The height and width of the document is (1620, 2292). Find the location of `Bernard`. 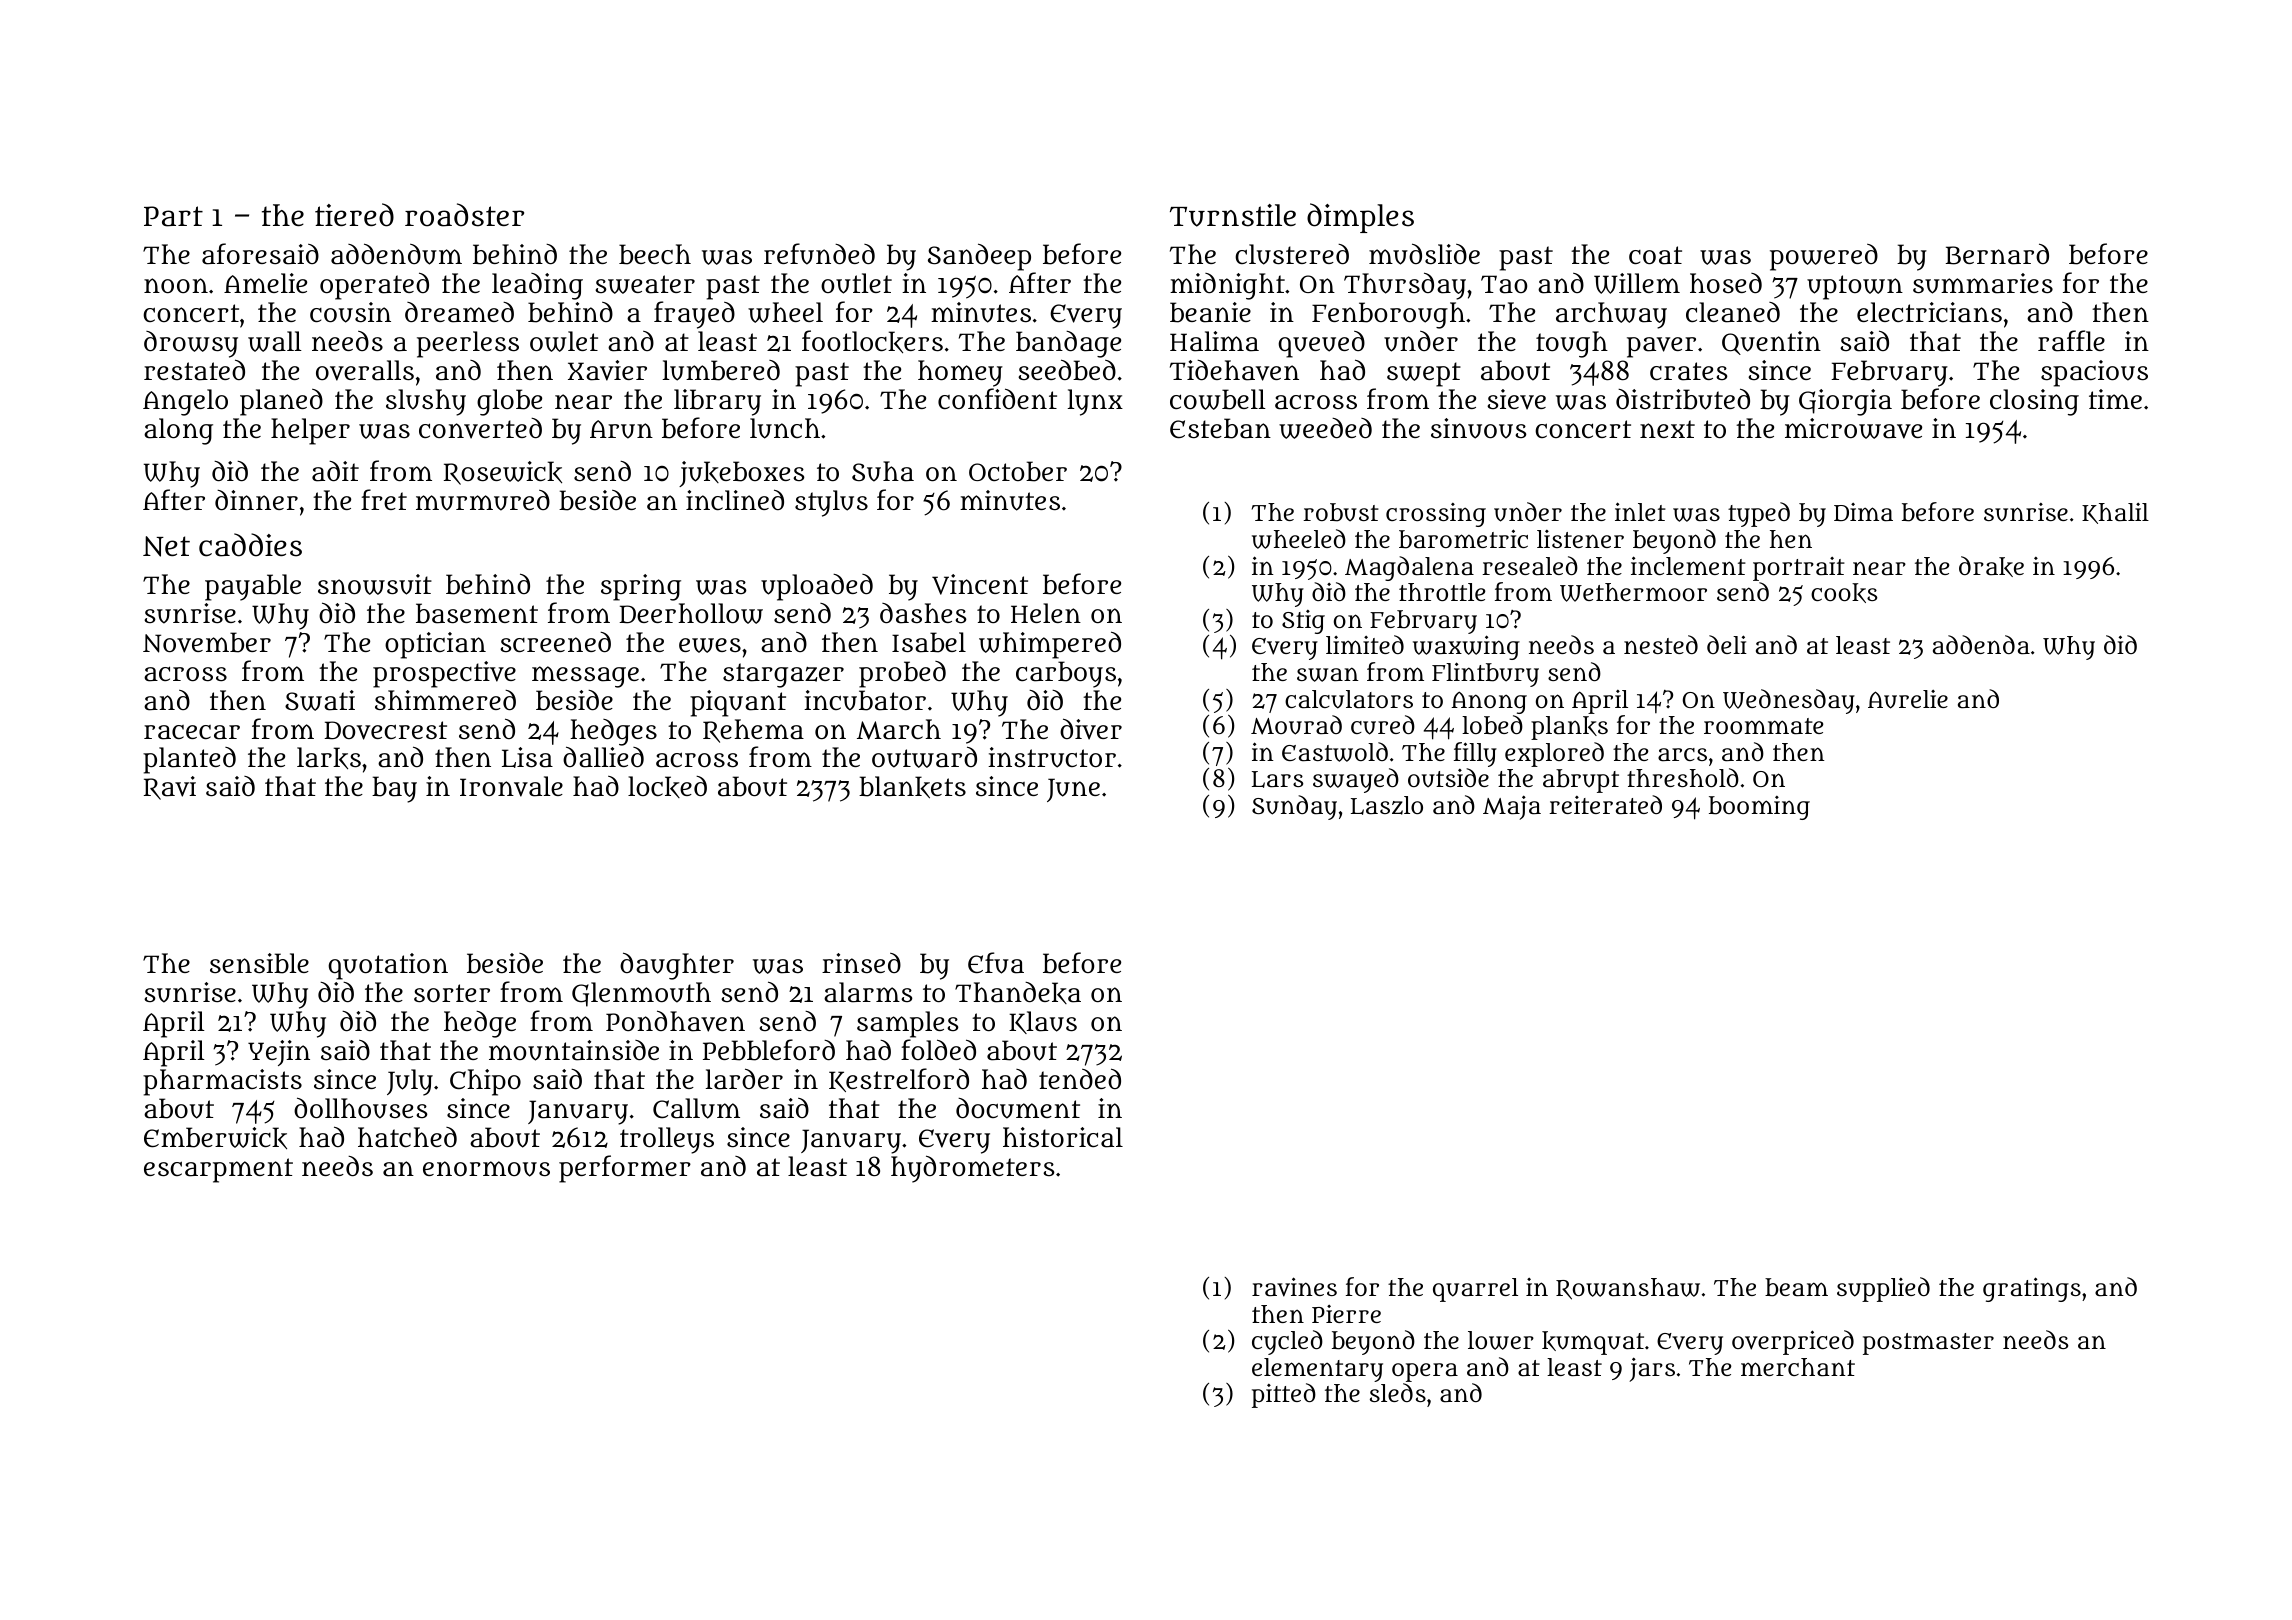

Bernard is located at coordinates (1997, 254).
